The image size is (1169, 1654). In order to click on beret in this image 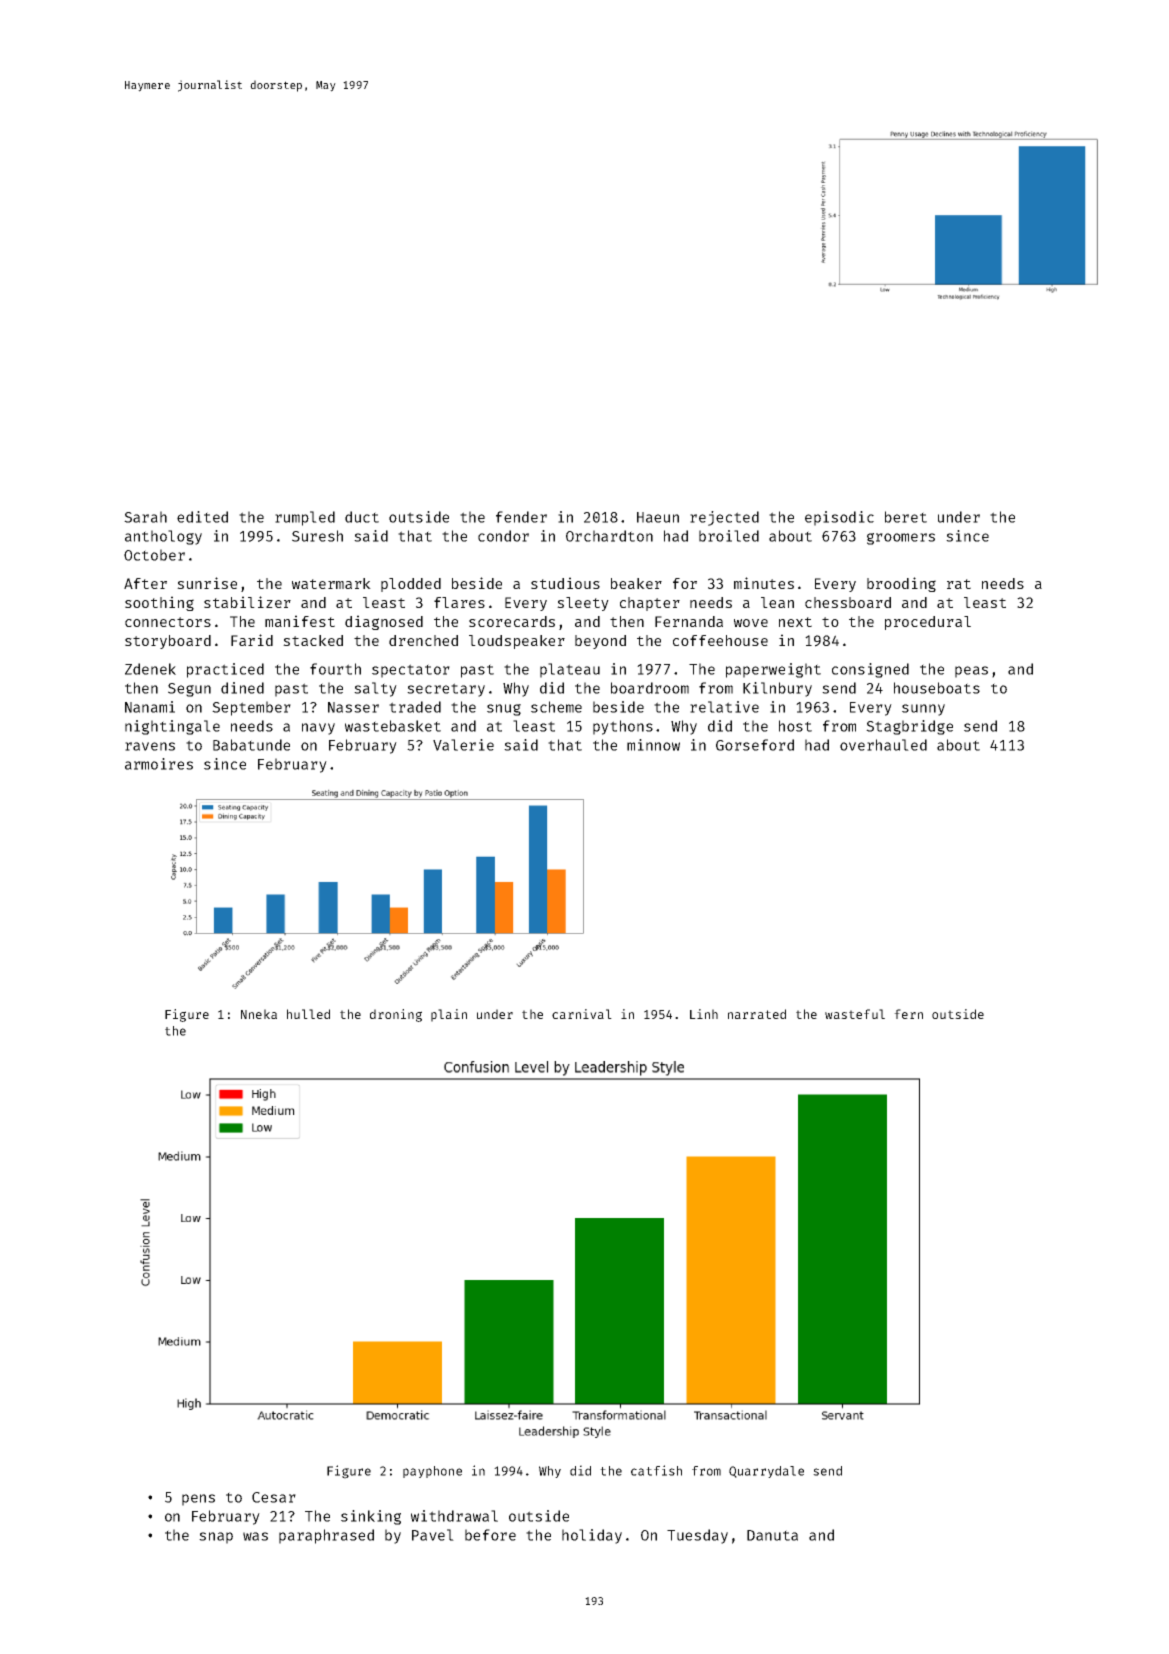, I will do `click(906, 517)`.
